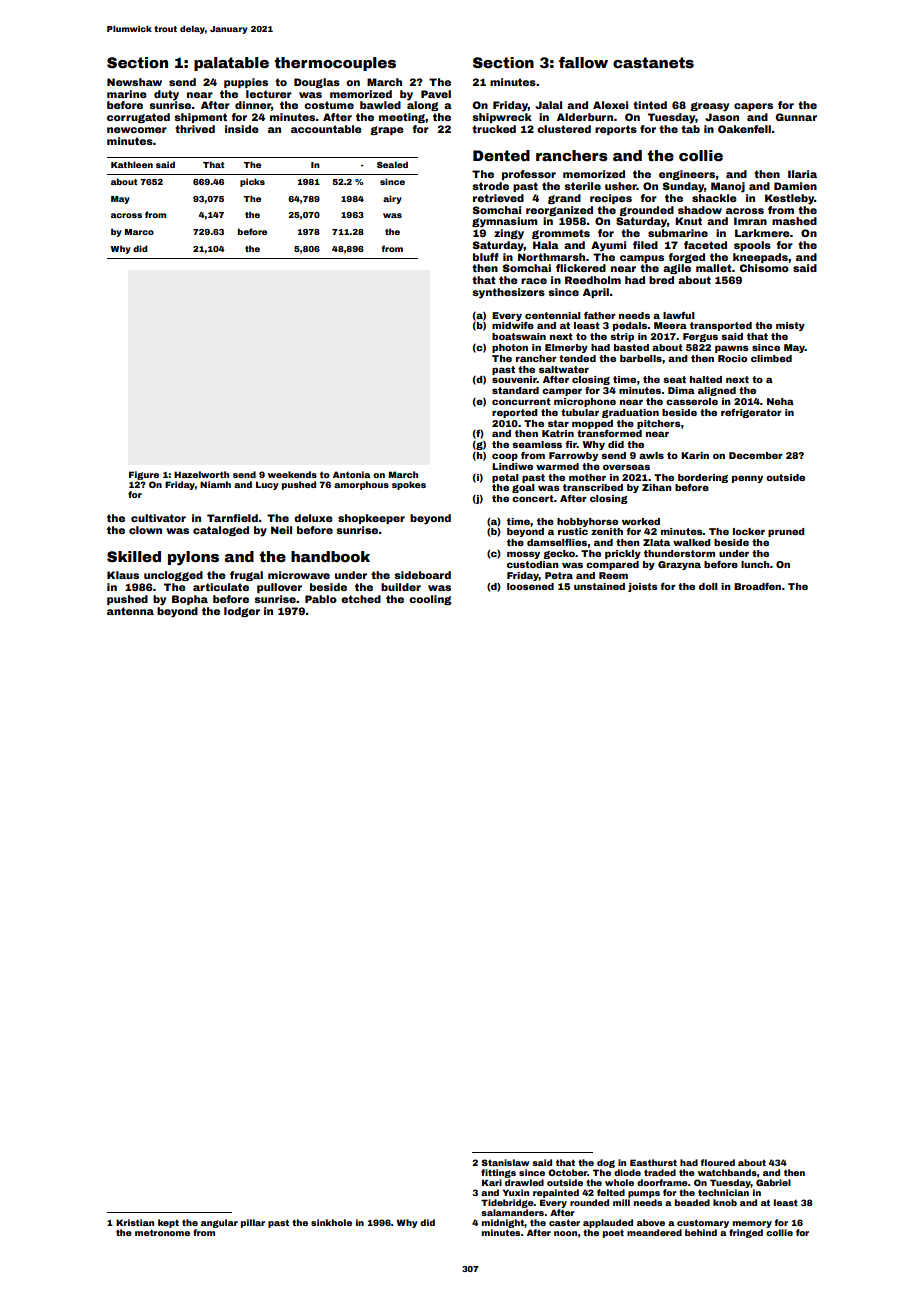 This image has height=1308, width=924. I want to click on transported, so click(721, 326).
